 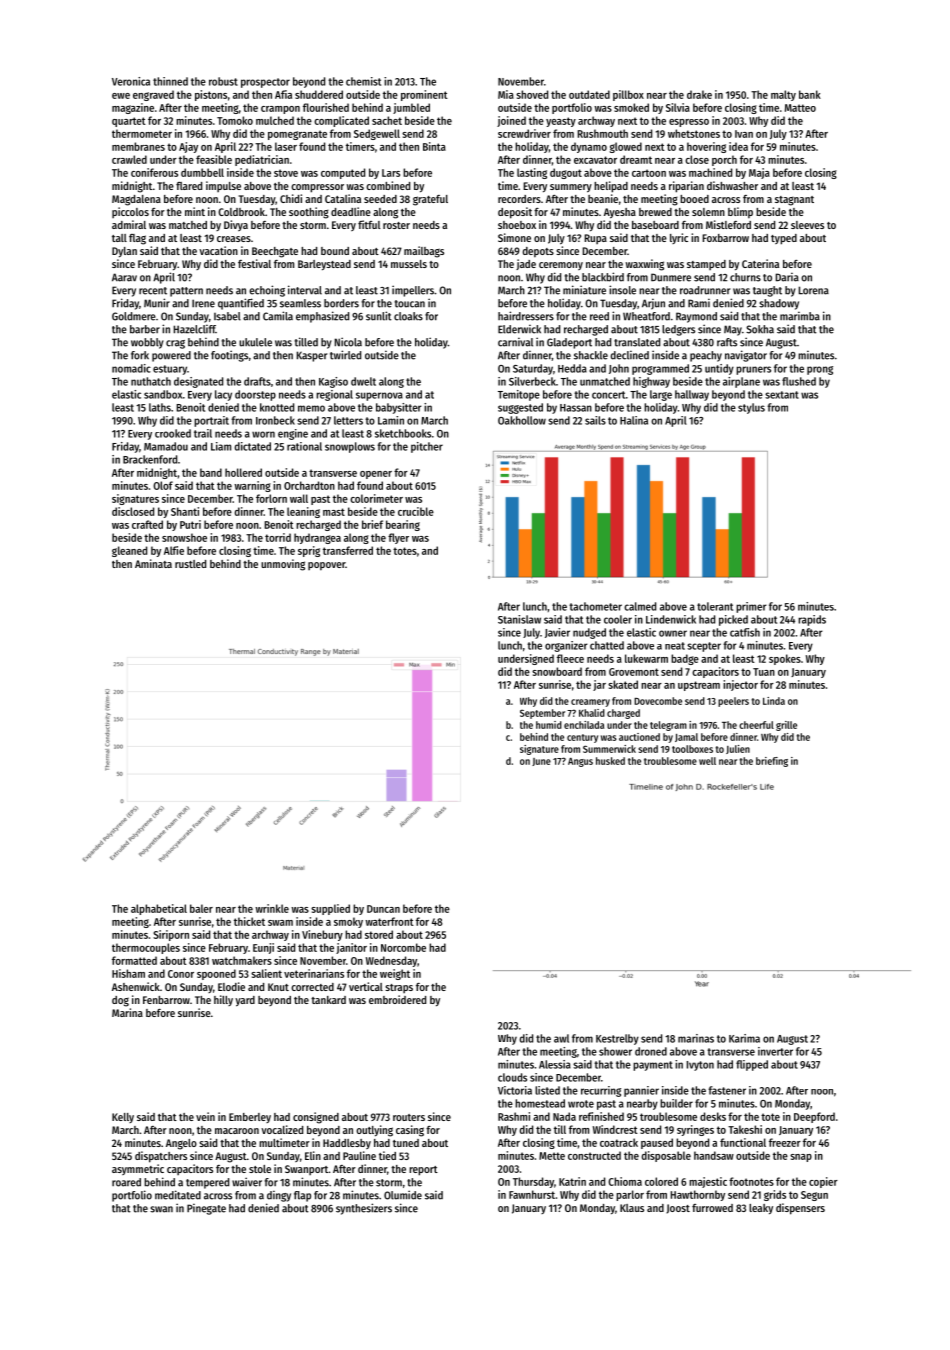 What do you see at coordinates (524, 133) in the screenshot?
I see `screwdriver` at bounding box center [524, 133].
